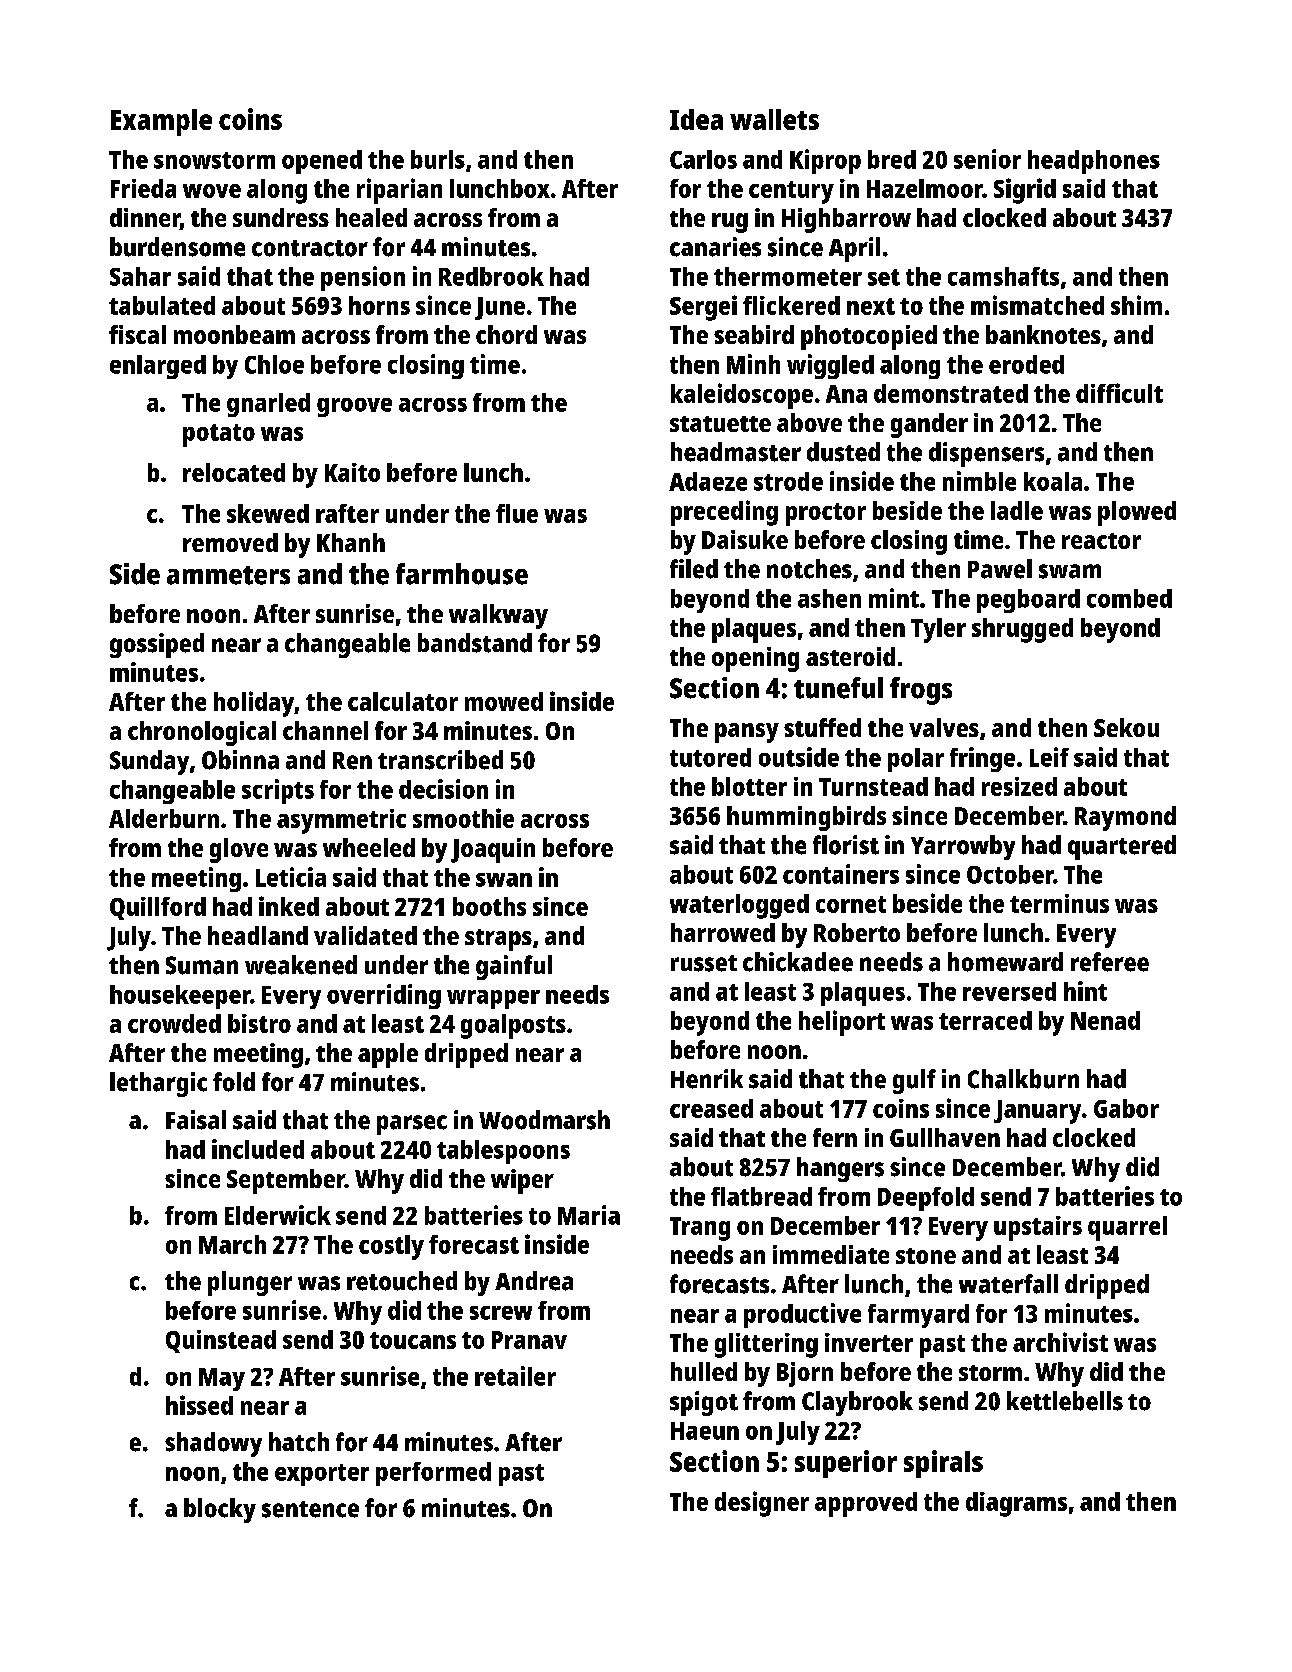 This page has width=1292, height=1672. I want to click on Adaeze, so click(708, 481).
